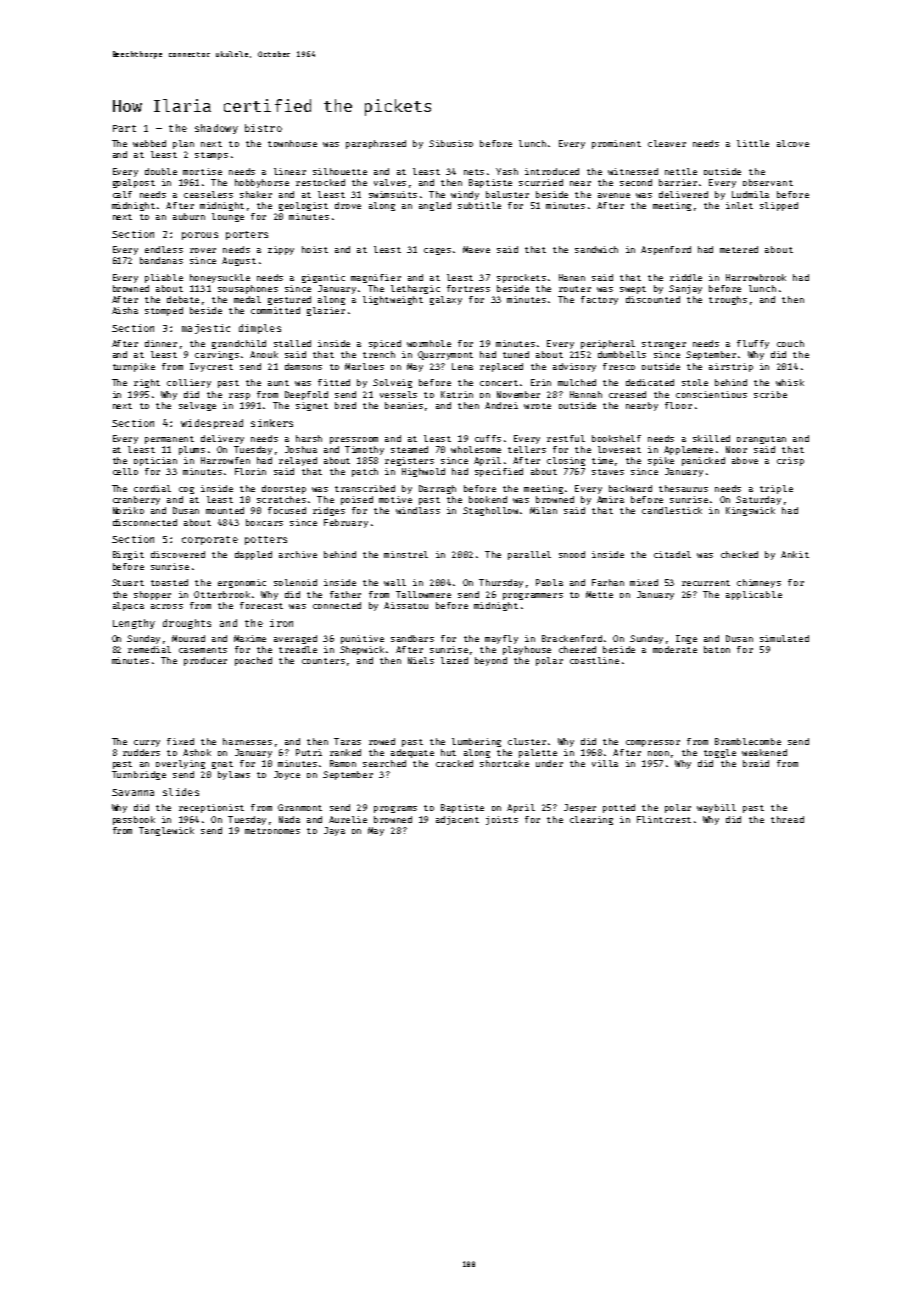  What do you see at coordinates (501, 639) in the screenshot?
I see `mayfly` at bounding box center [501, 639].
